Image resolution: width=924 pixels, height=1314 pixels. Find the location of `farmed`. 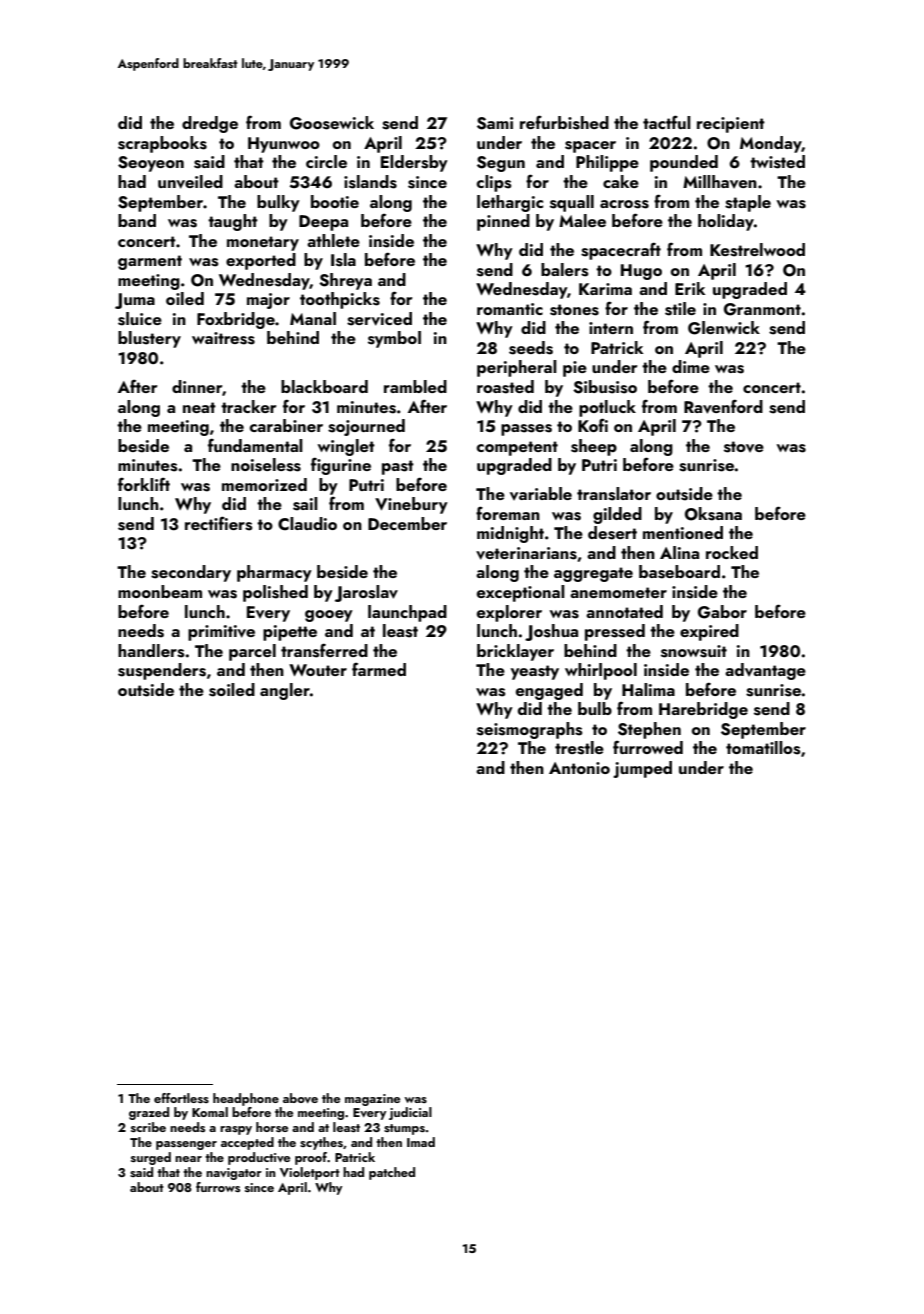

farmed is located at coordinates (379, 669).
